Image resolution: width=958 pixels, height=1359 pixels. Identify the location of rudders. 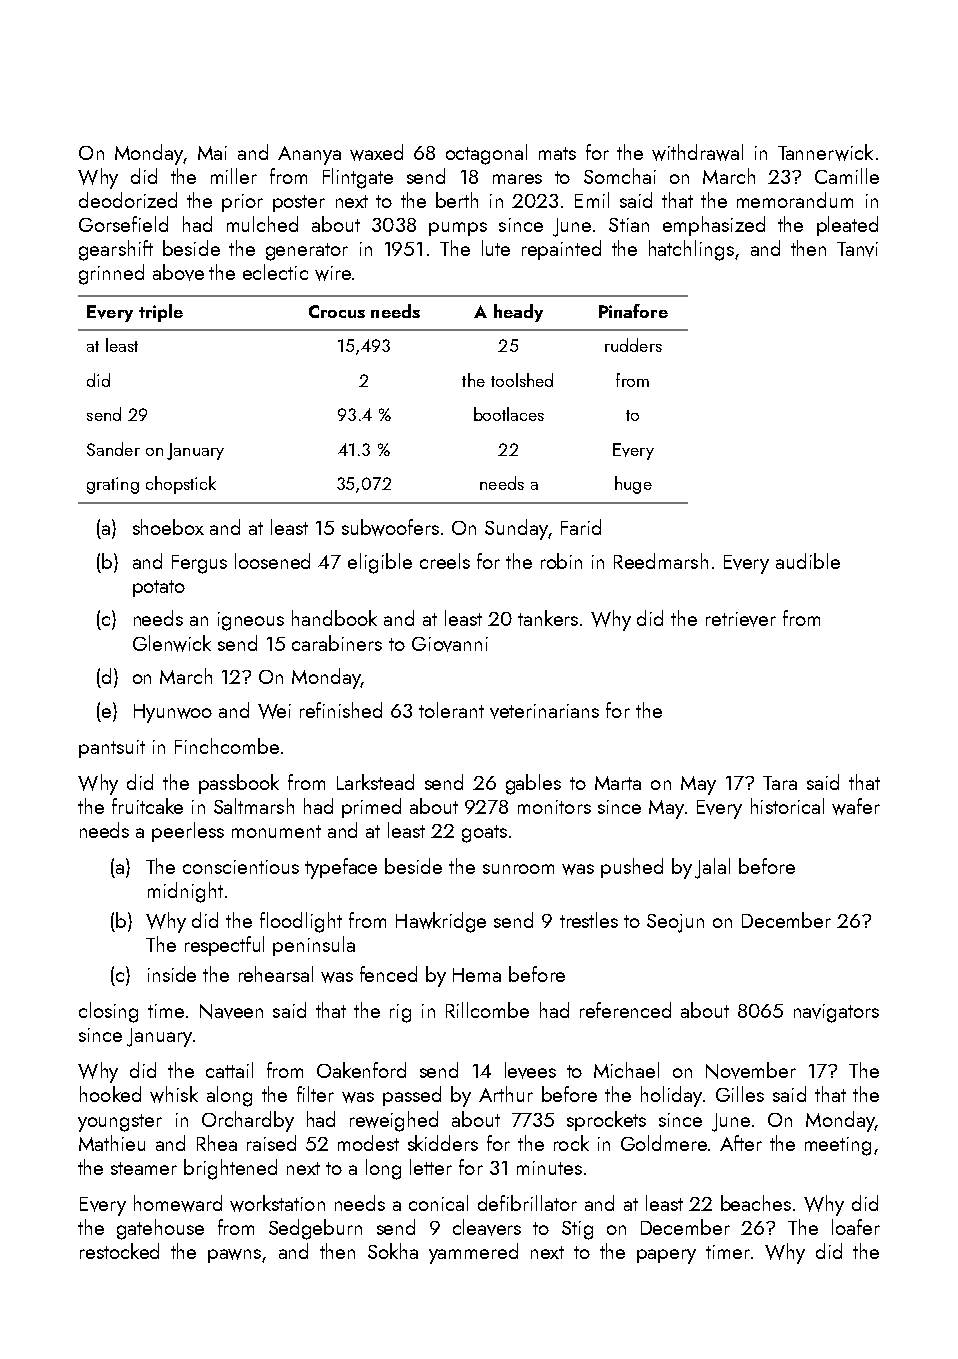
(633, 345).
